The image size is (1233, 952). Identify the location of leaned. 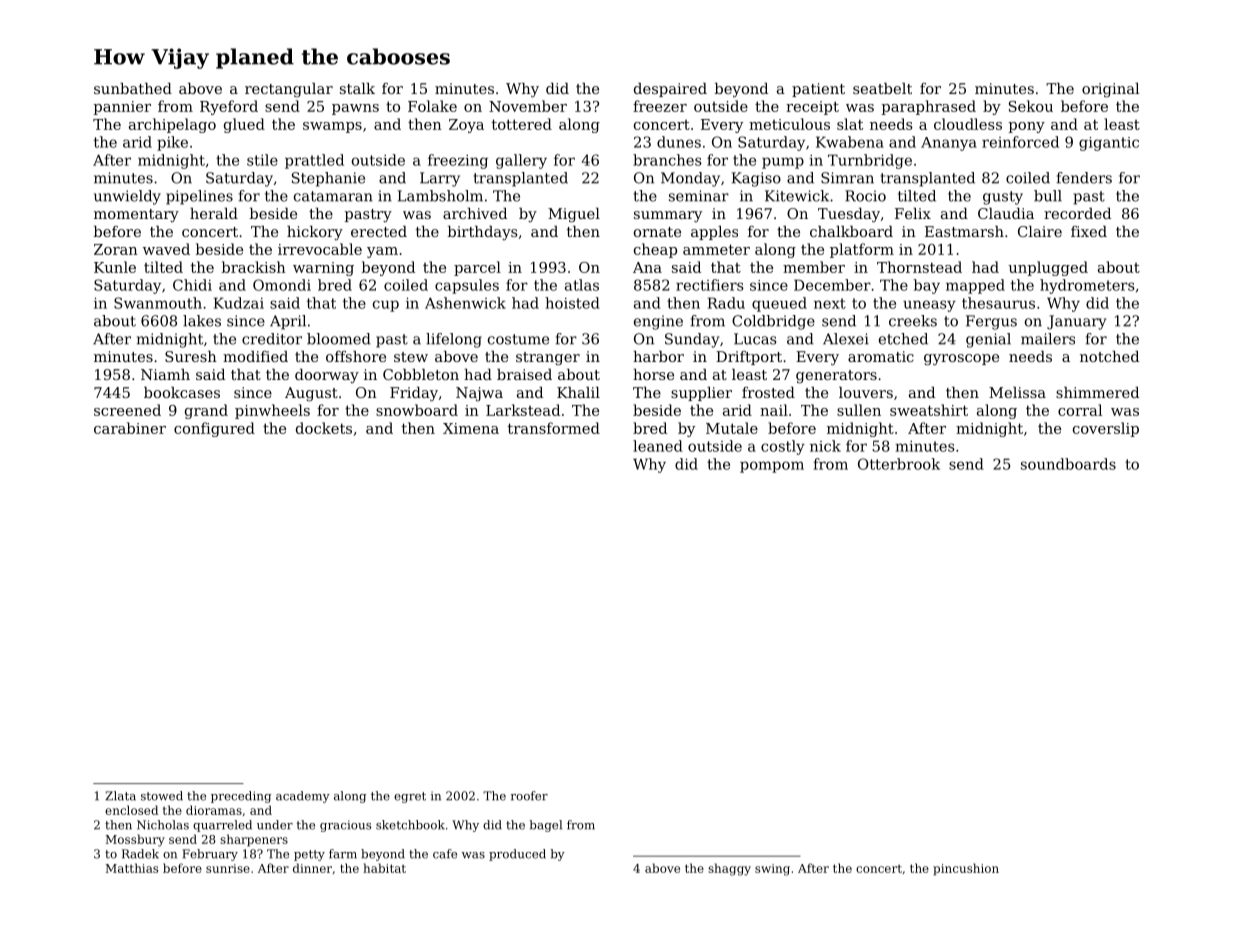
(658, 446).
